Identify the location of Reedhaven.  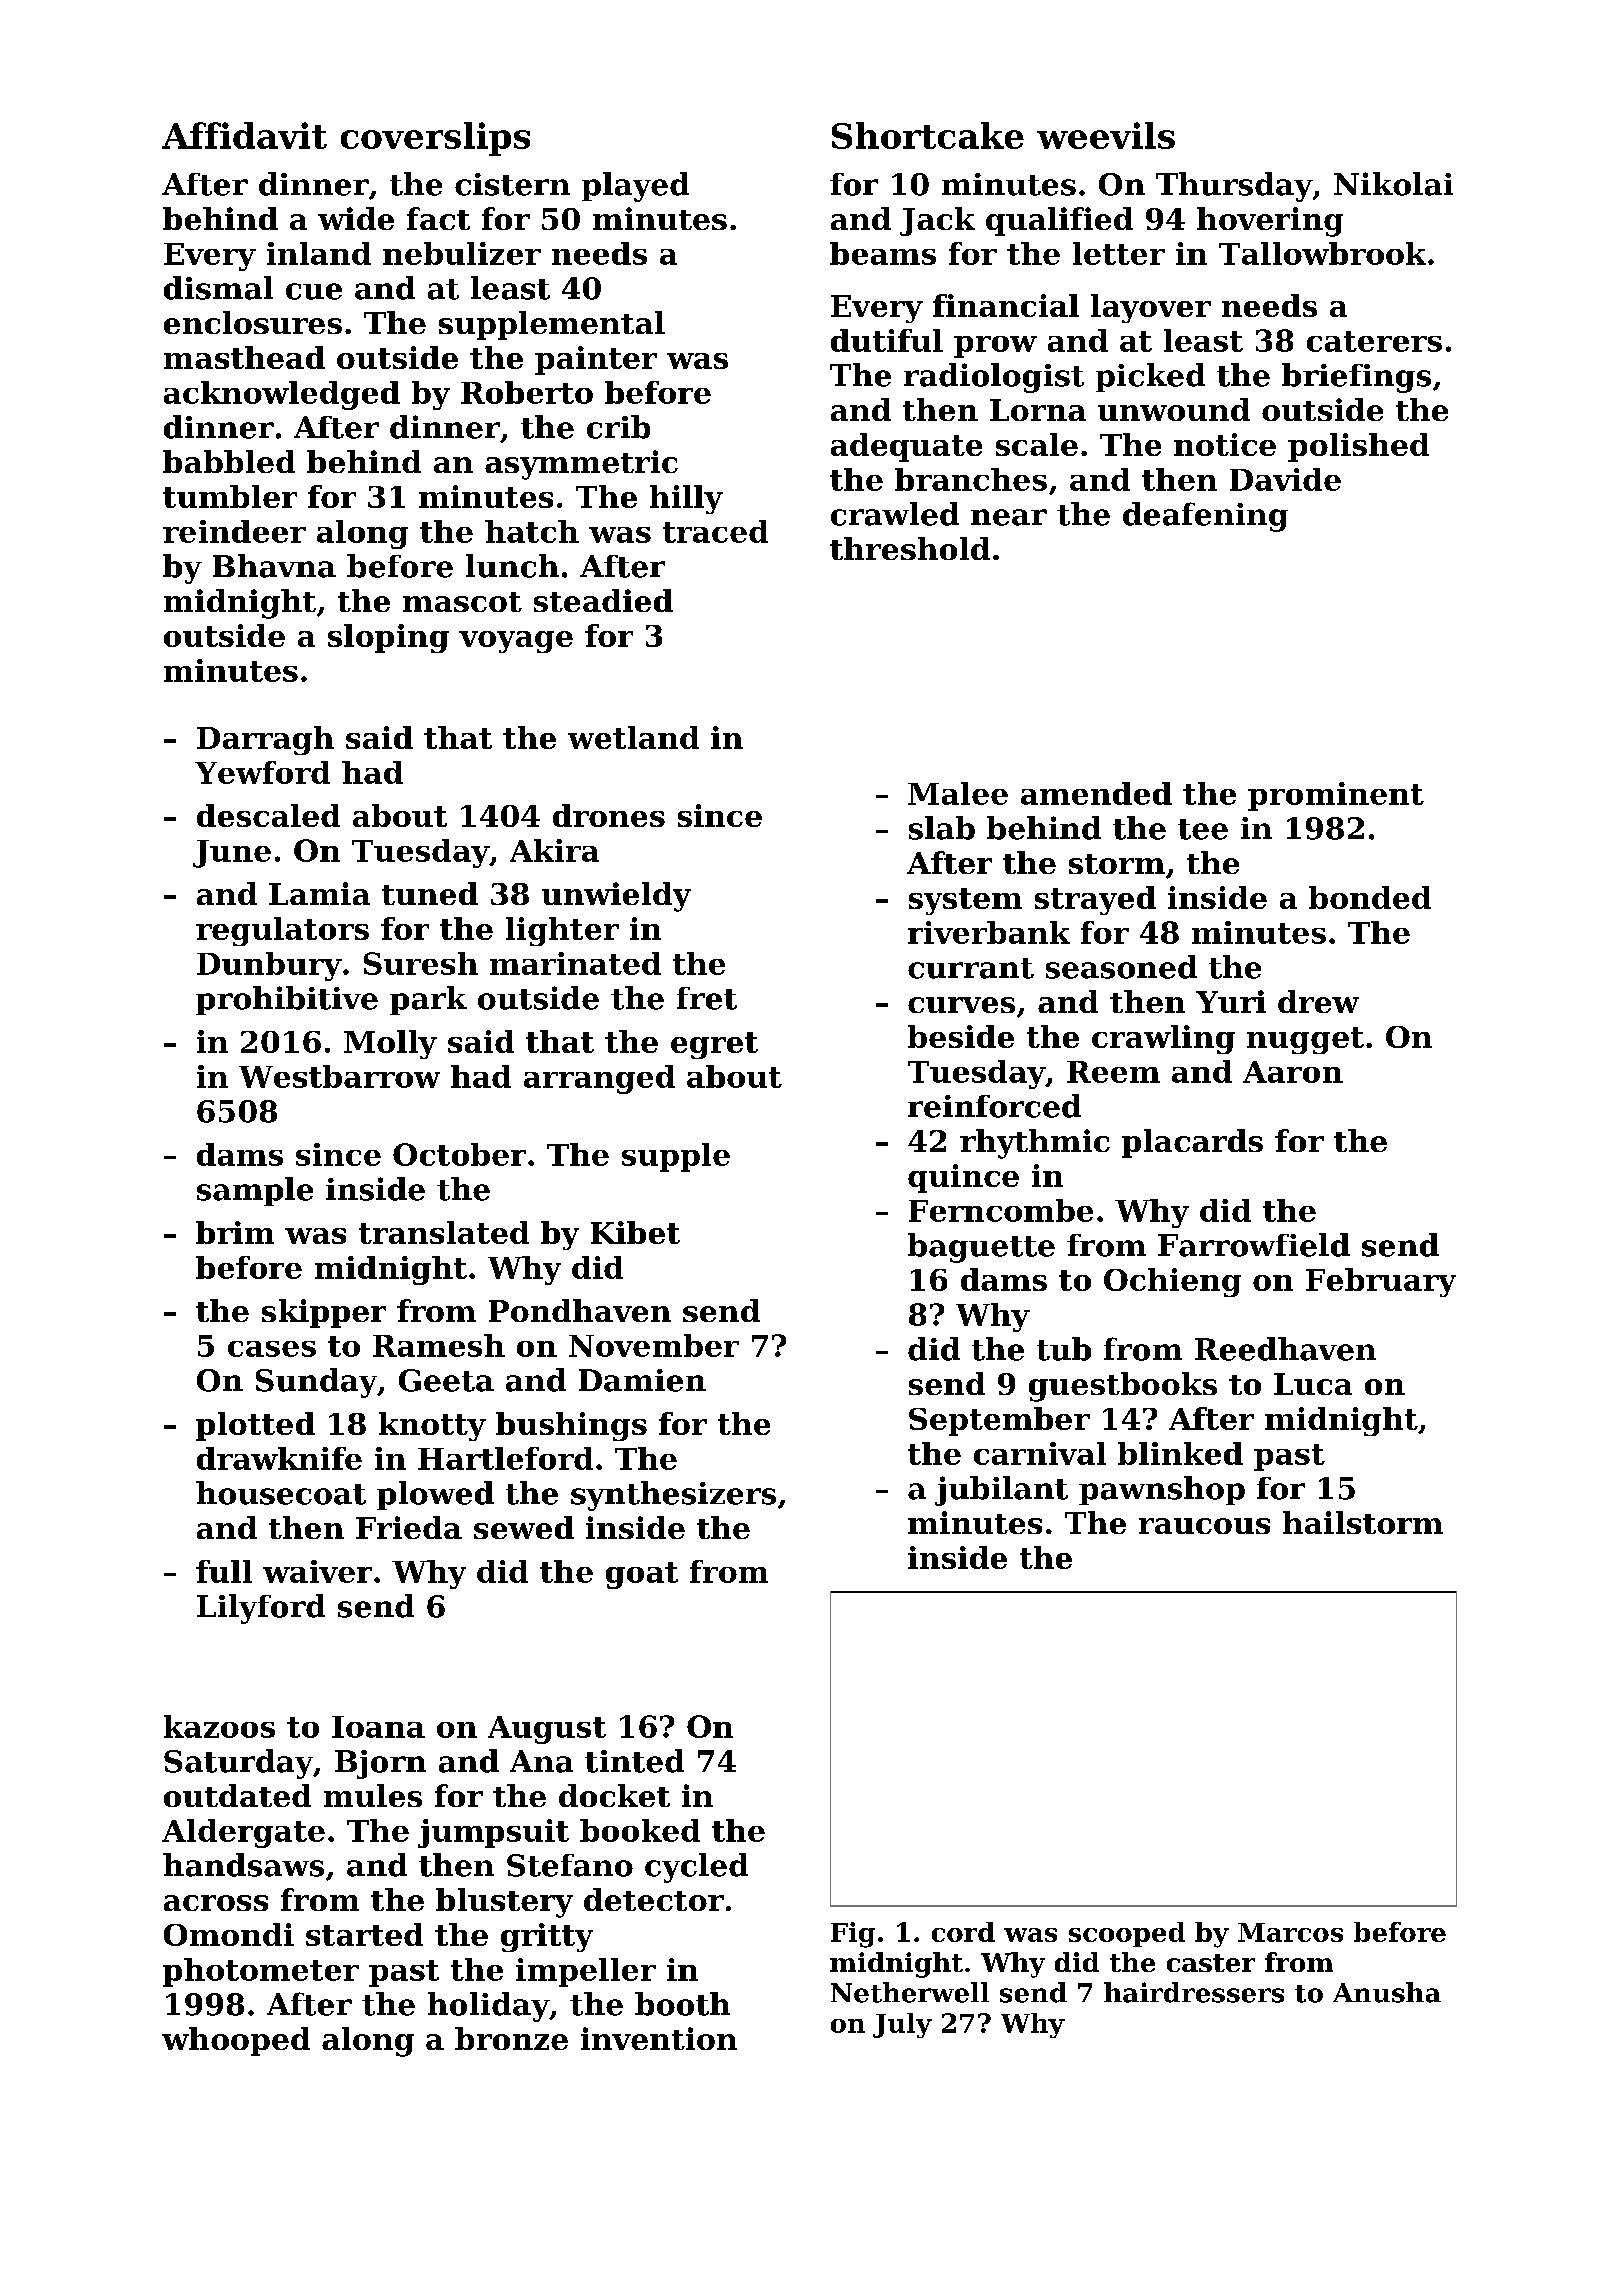
(1285, 1349).
